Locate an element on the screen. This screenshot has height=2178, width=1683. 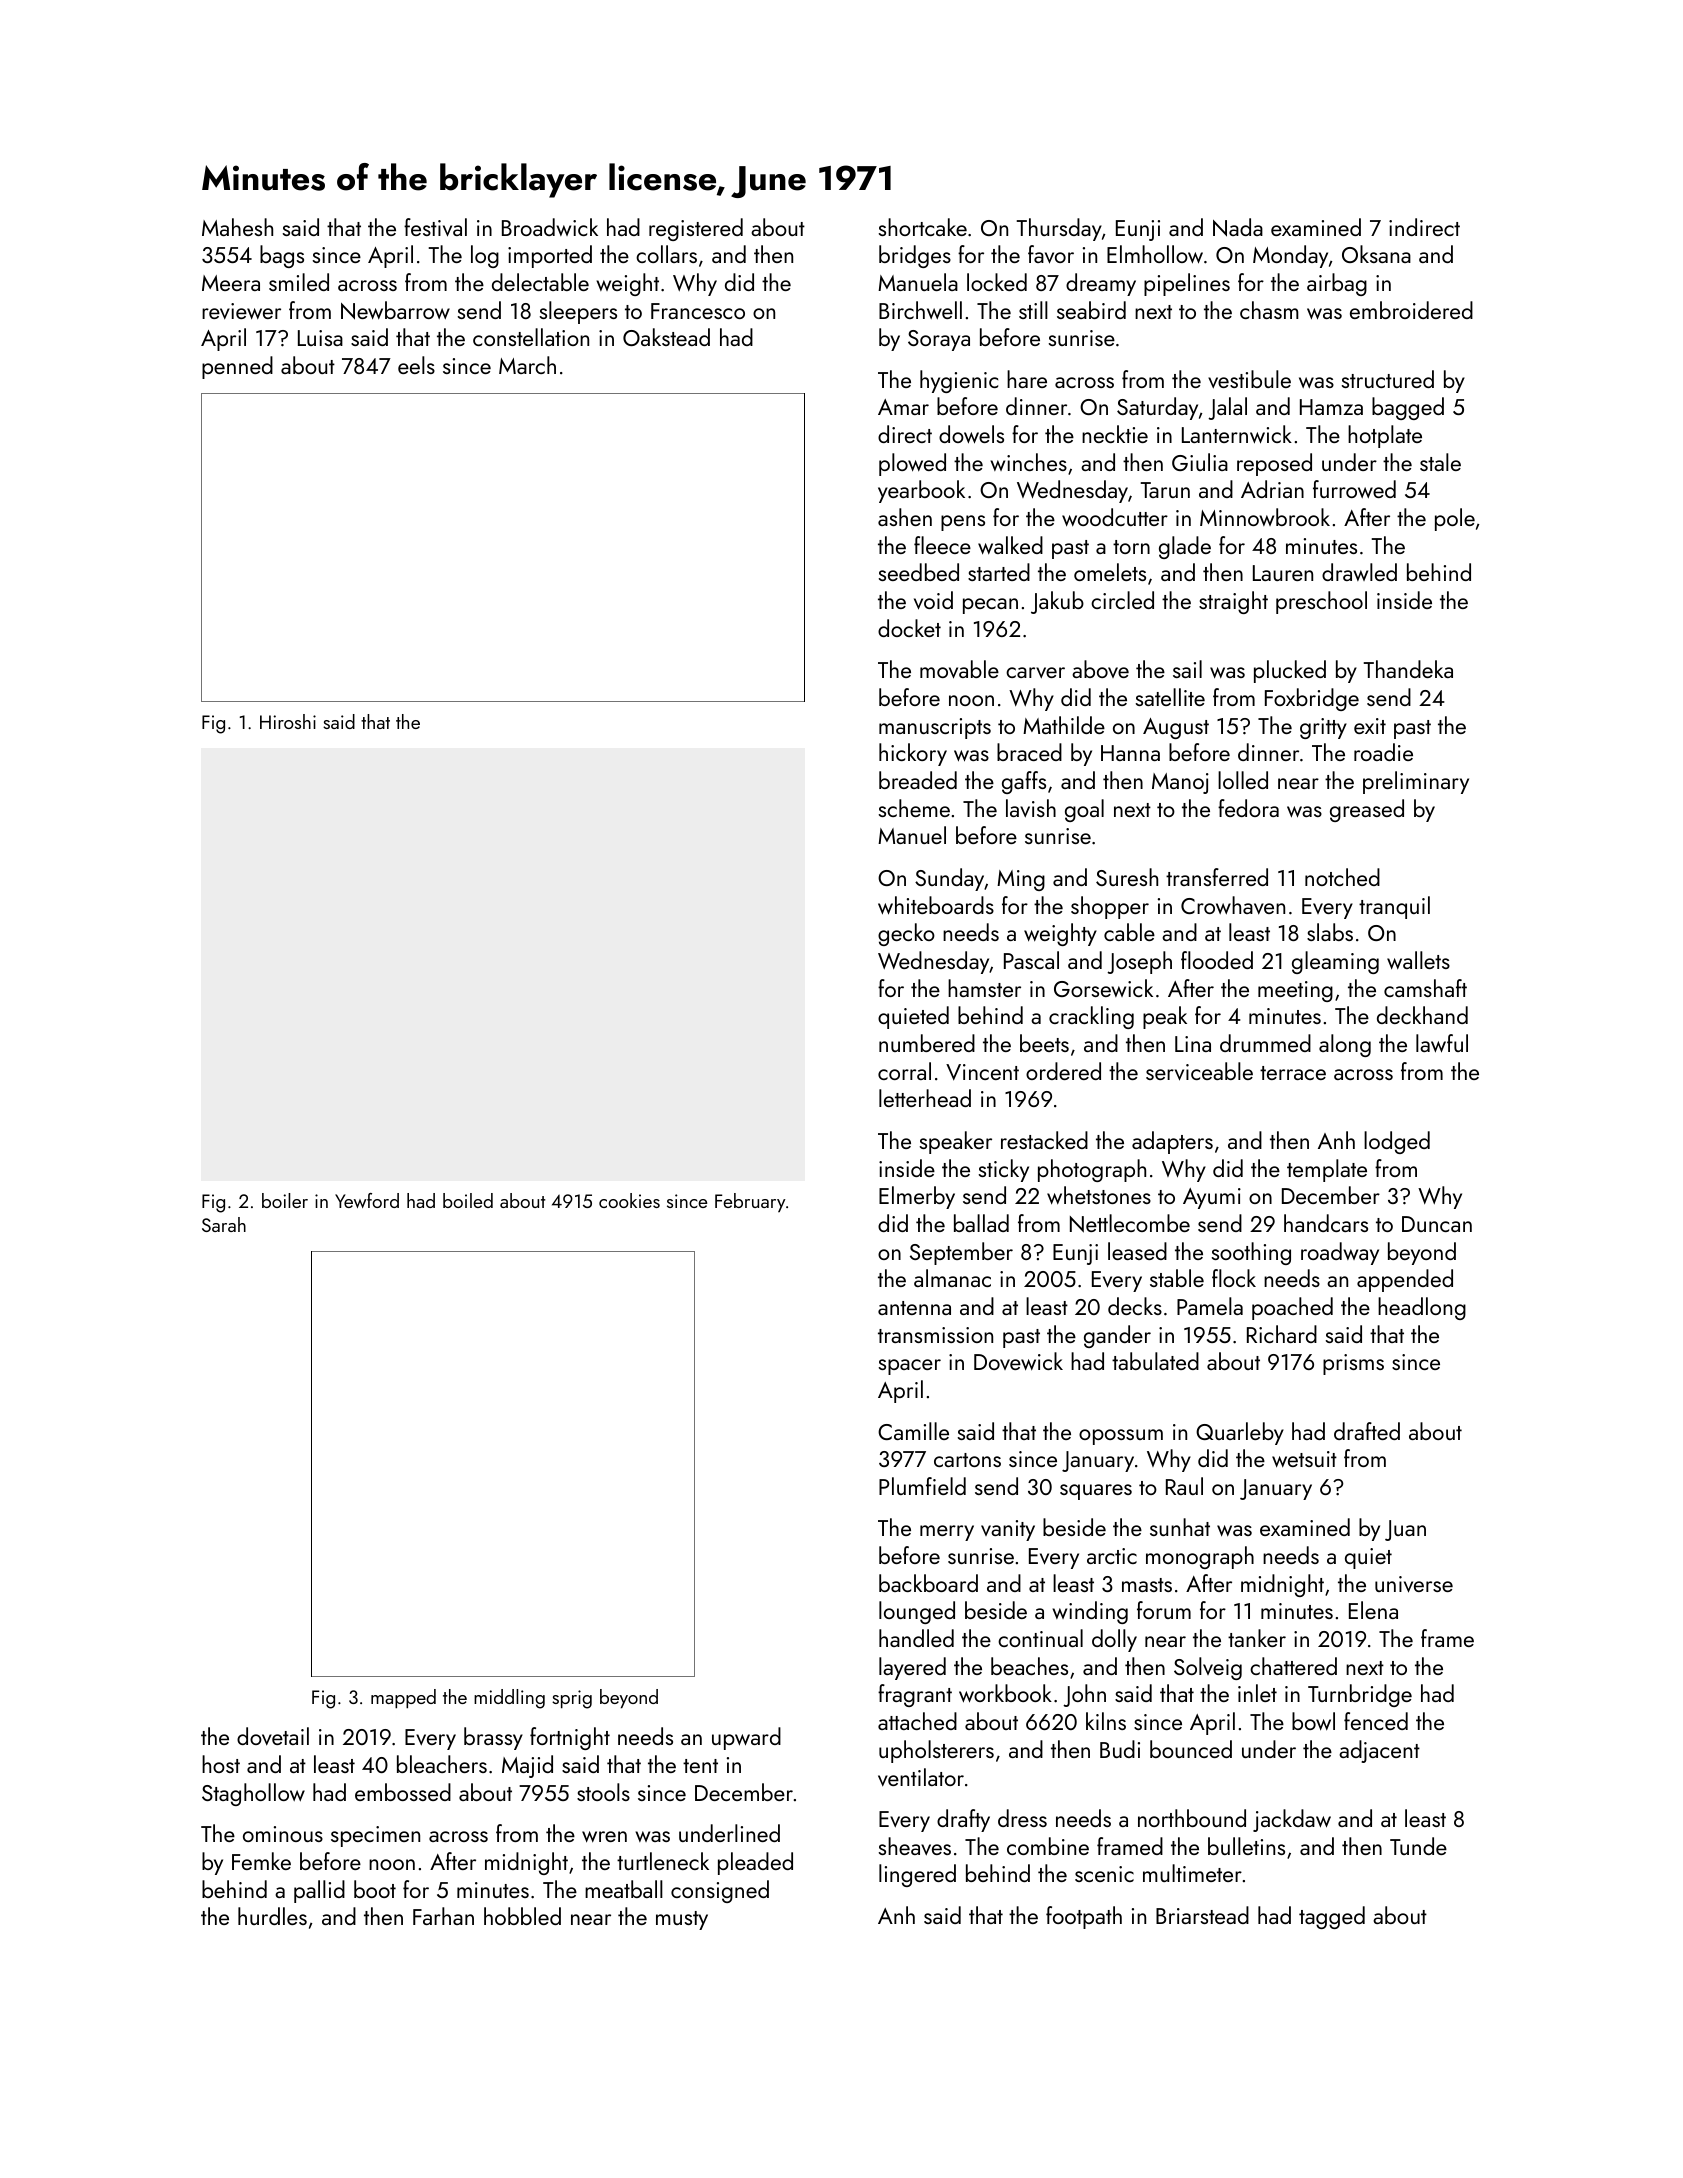
attached is located at coordinates (917, 1721).
